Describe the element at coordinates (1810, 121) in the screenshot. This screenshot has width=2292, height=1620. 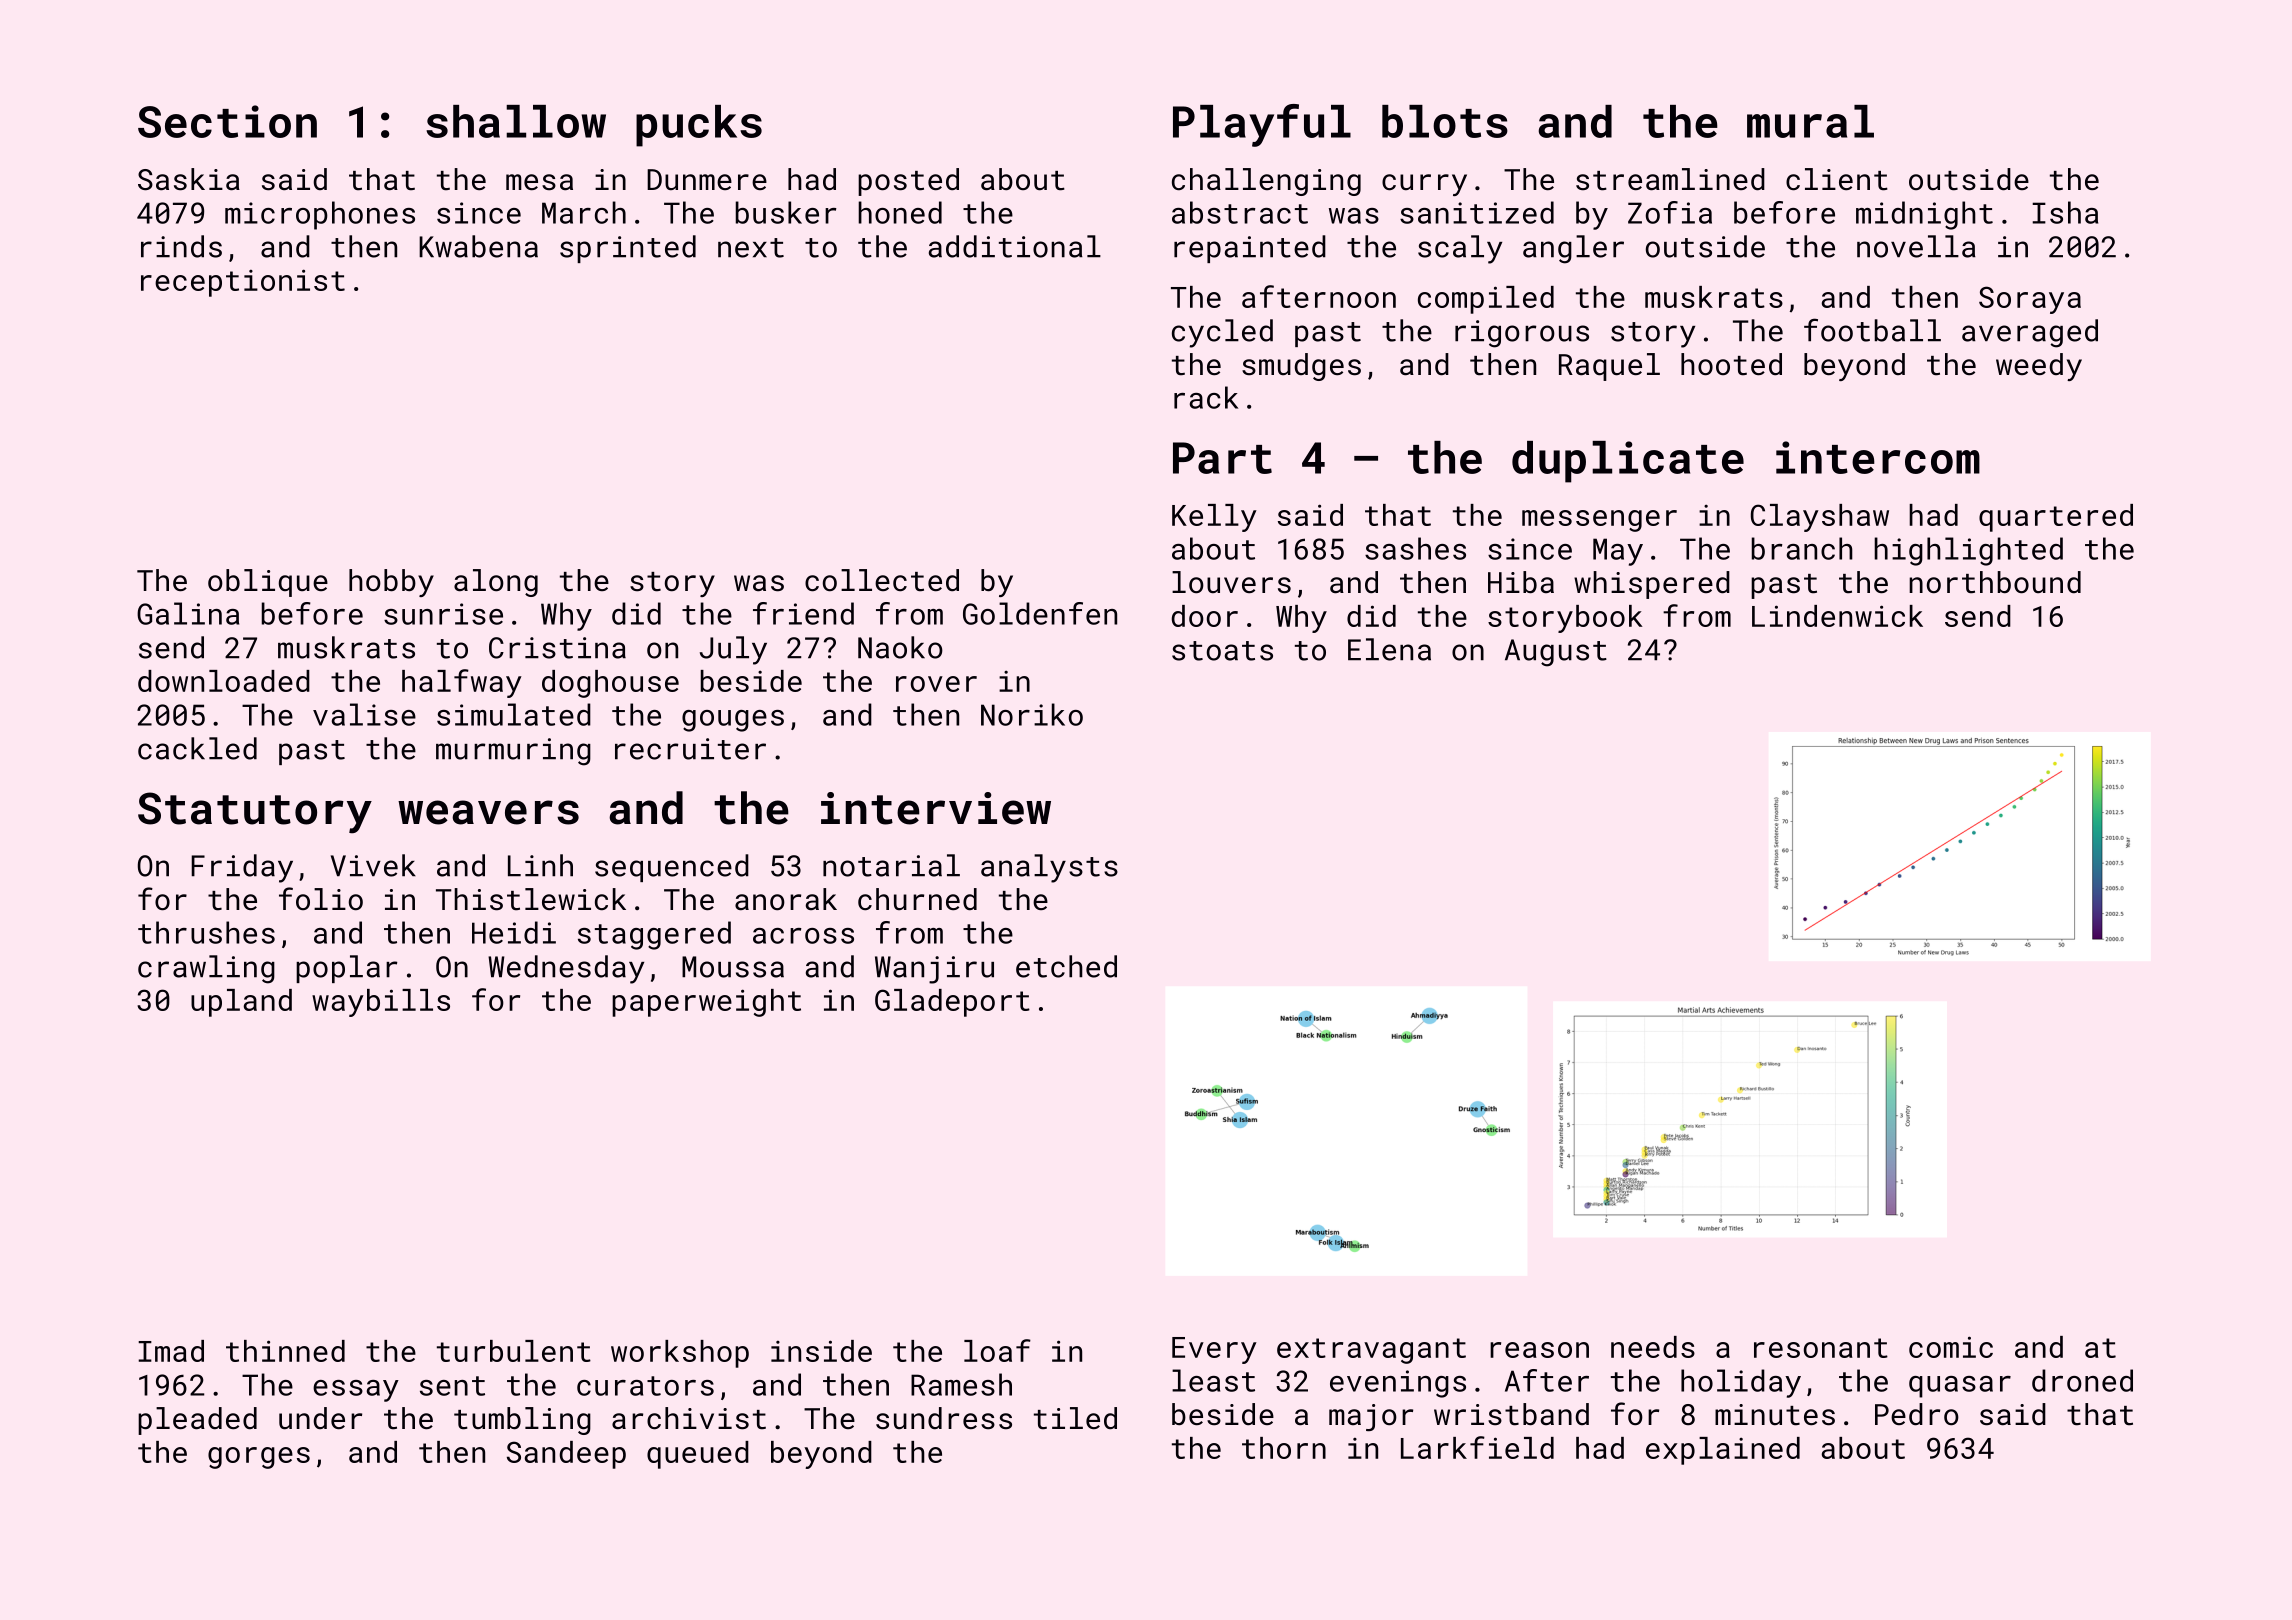
I see `mural` at that location.
